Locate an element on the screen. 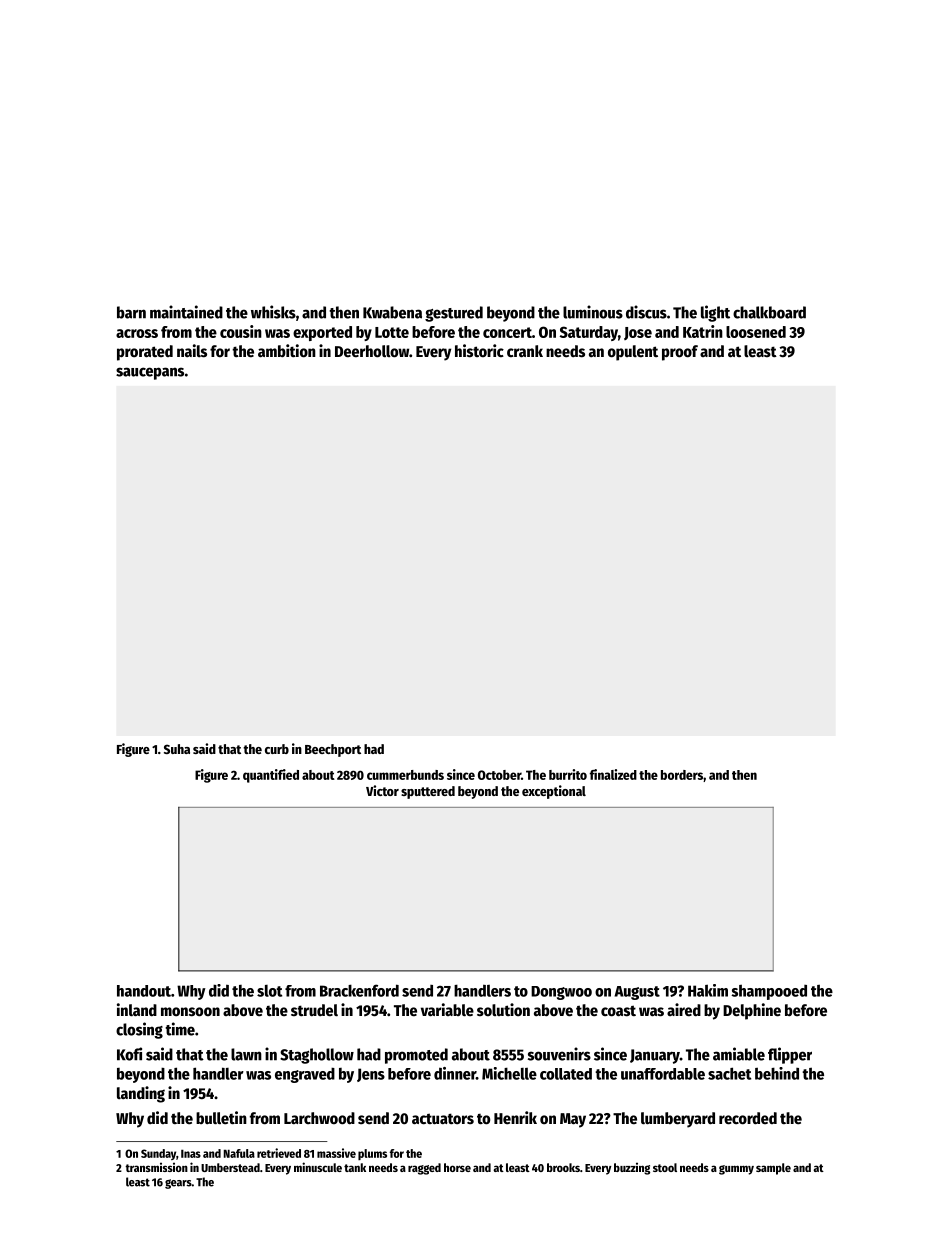 This screenshot has width=952, height=1233. historic is located at coordinates (479, 351).
